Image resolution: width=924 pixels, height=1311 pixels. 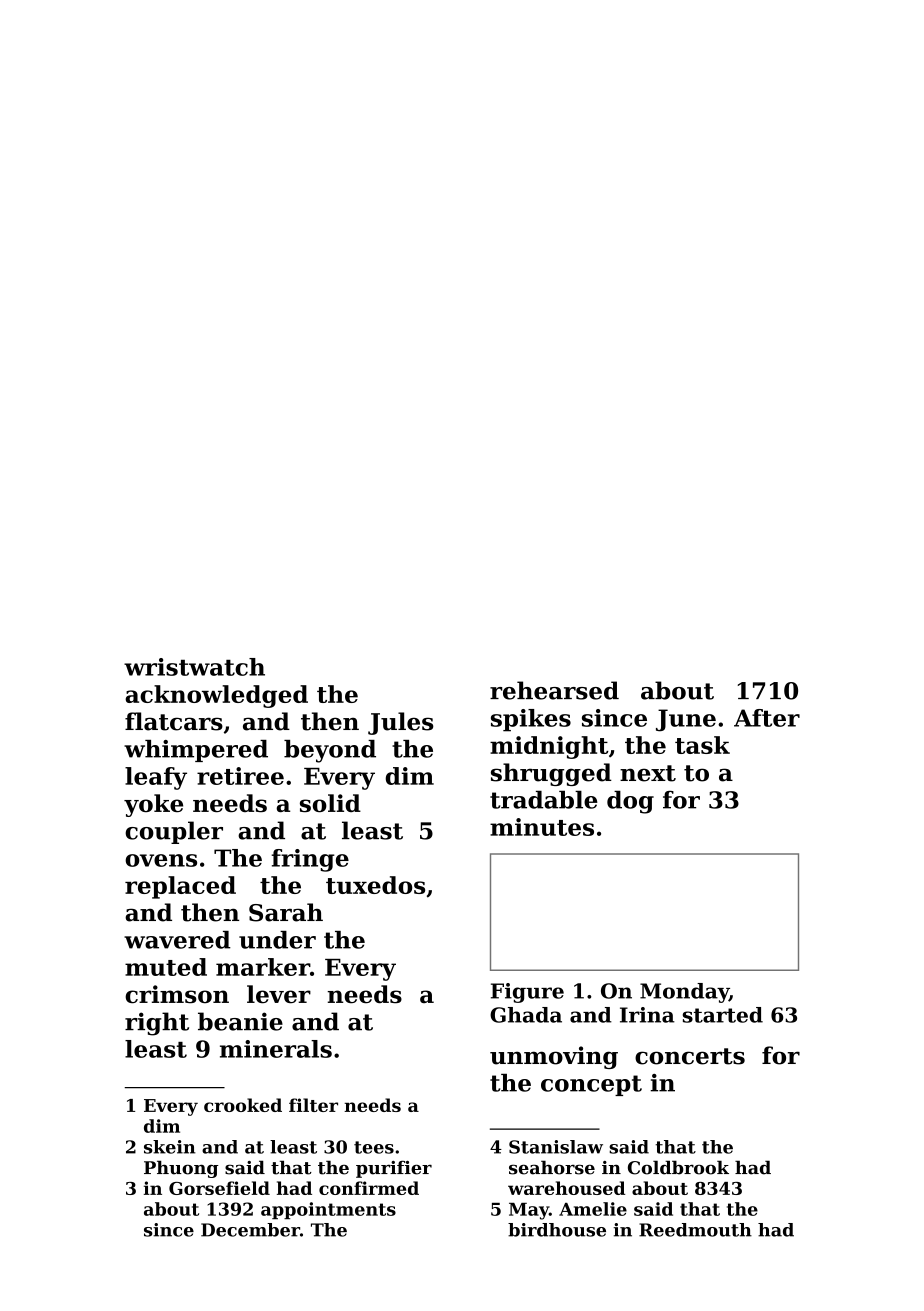 What do you see at coordinates (556, 1147) in the screenshot?
I see `Stanislaw` at bounding box center [556, 1147].
